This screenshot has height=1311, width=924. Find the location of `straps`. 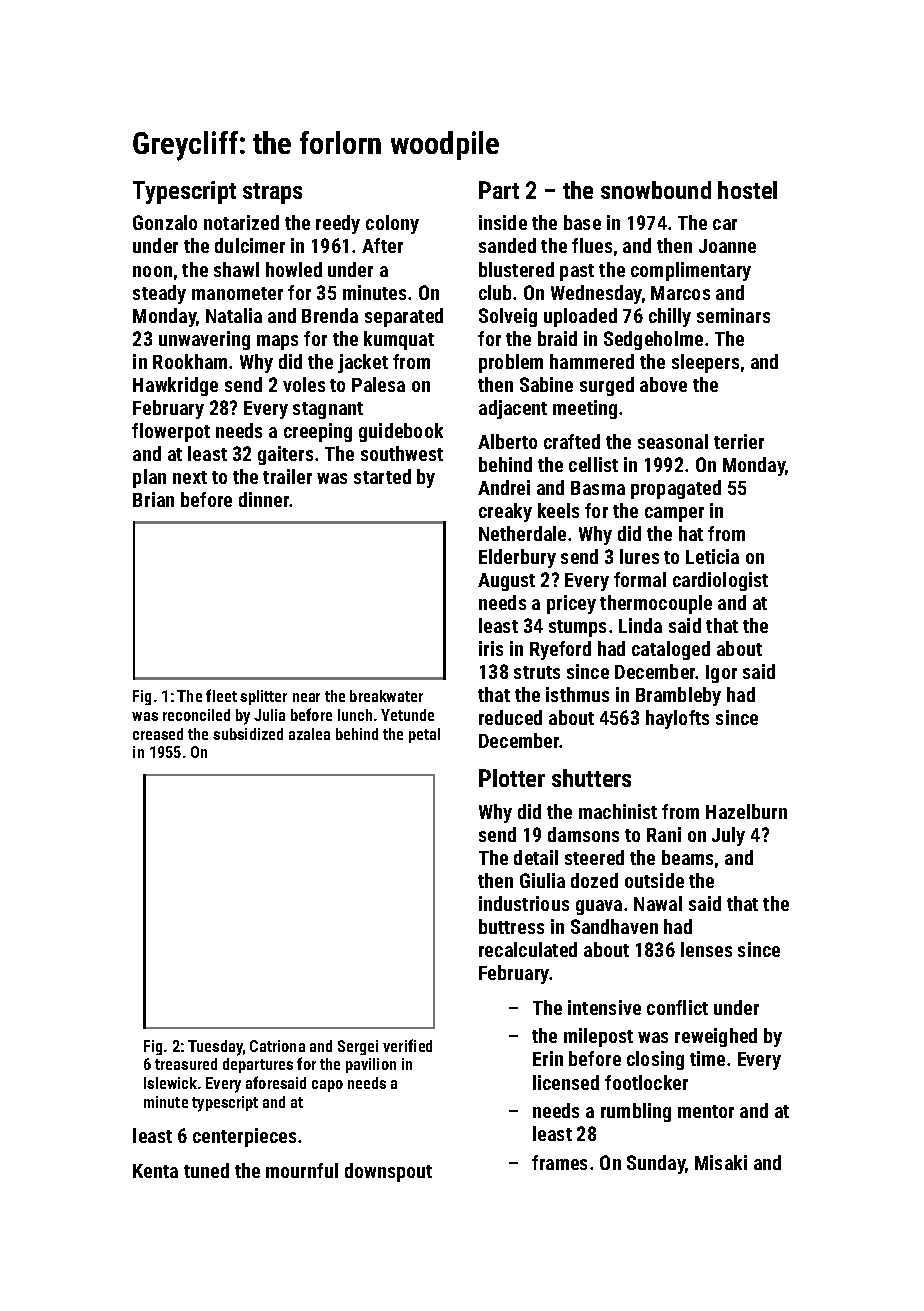

straps is located at coordinates (272, 193).
